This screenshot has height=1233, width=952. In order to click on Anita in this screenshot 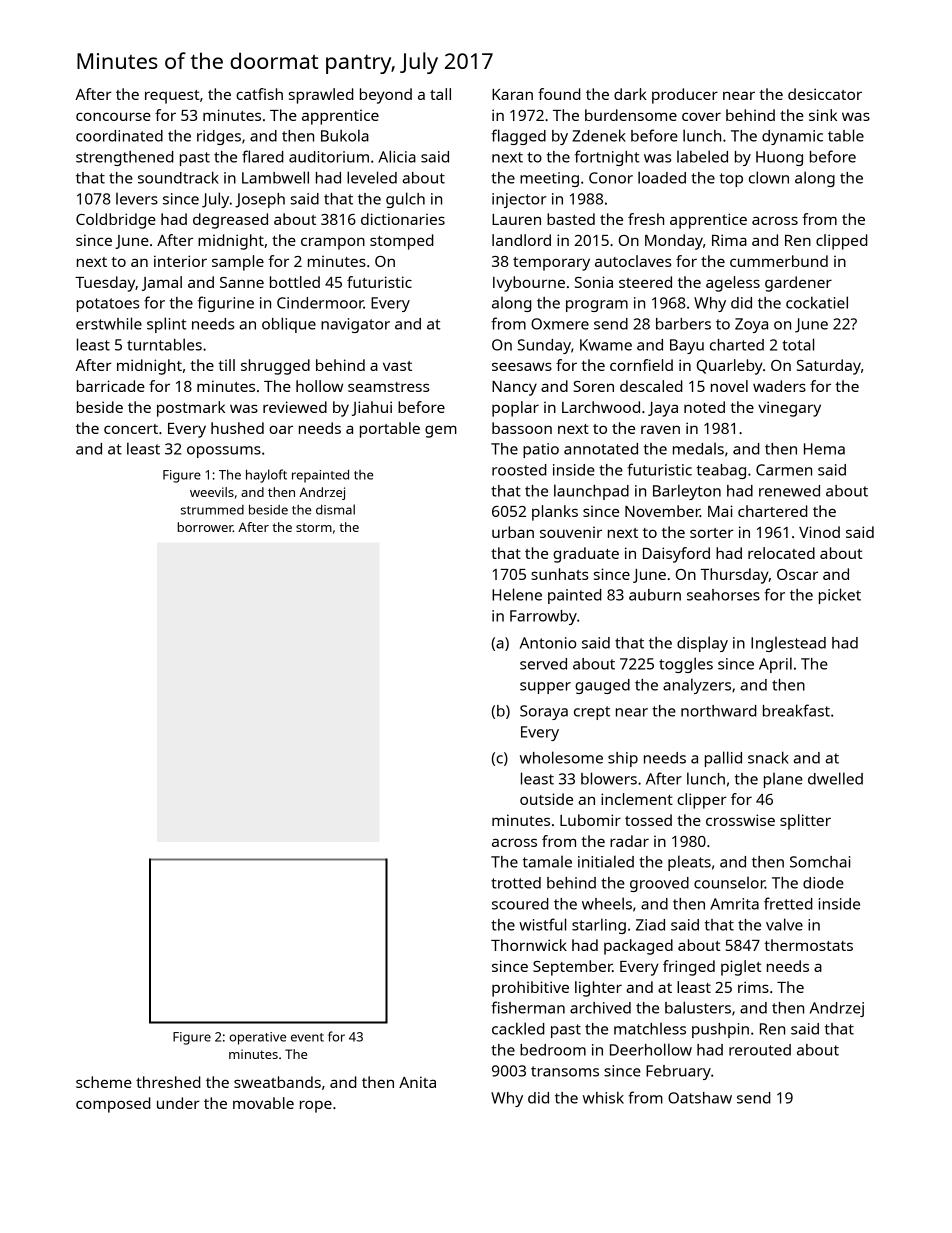, I will do `click(417, 1082)`.
